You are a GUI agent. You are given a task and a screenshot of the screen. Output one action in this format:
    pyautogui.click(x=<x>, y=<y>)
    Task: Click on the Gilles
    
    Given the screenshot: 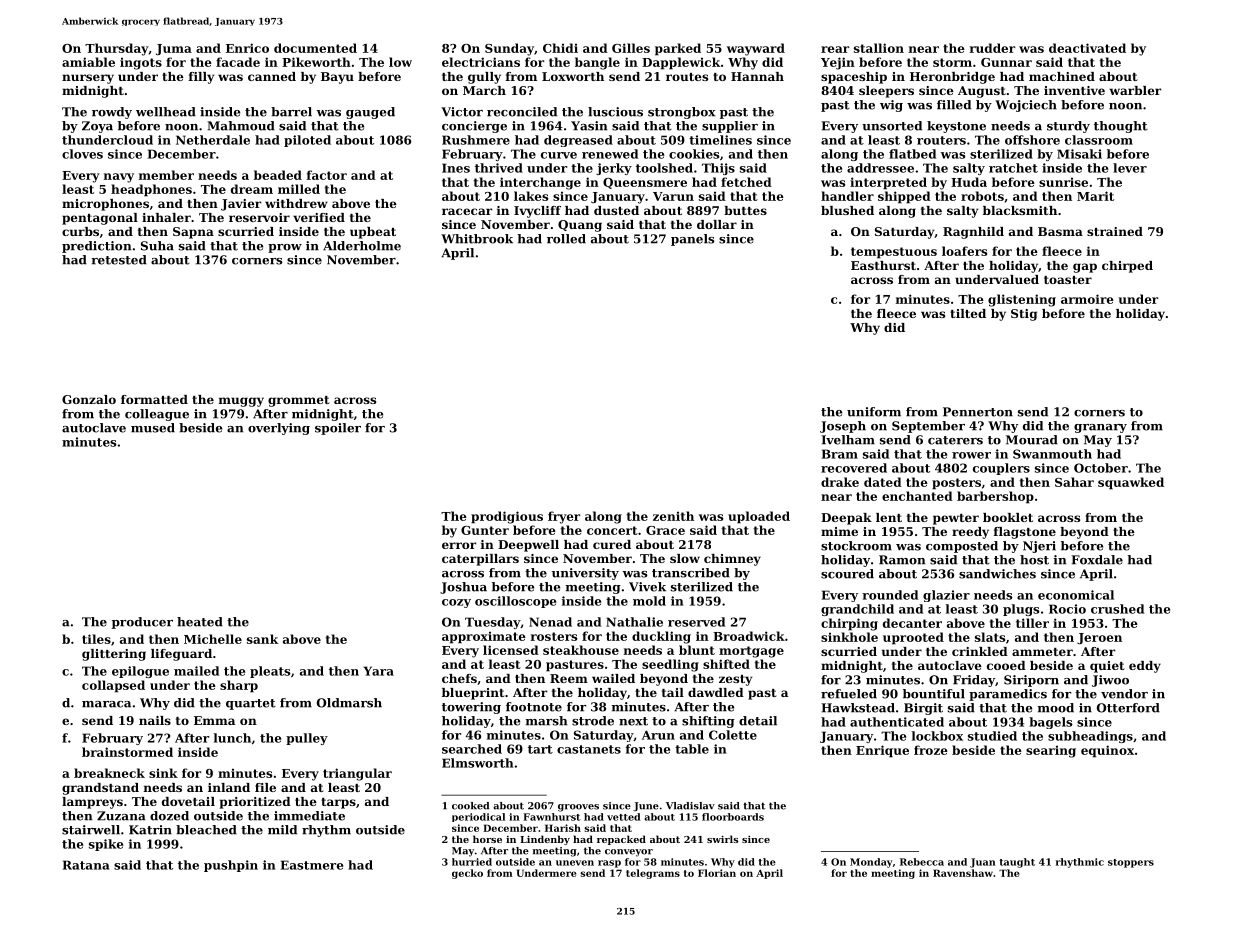 What is the action you would take?
    pyautogui.click(x=631, y=48)
